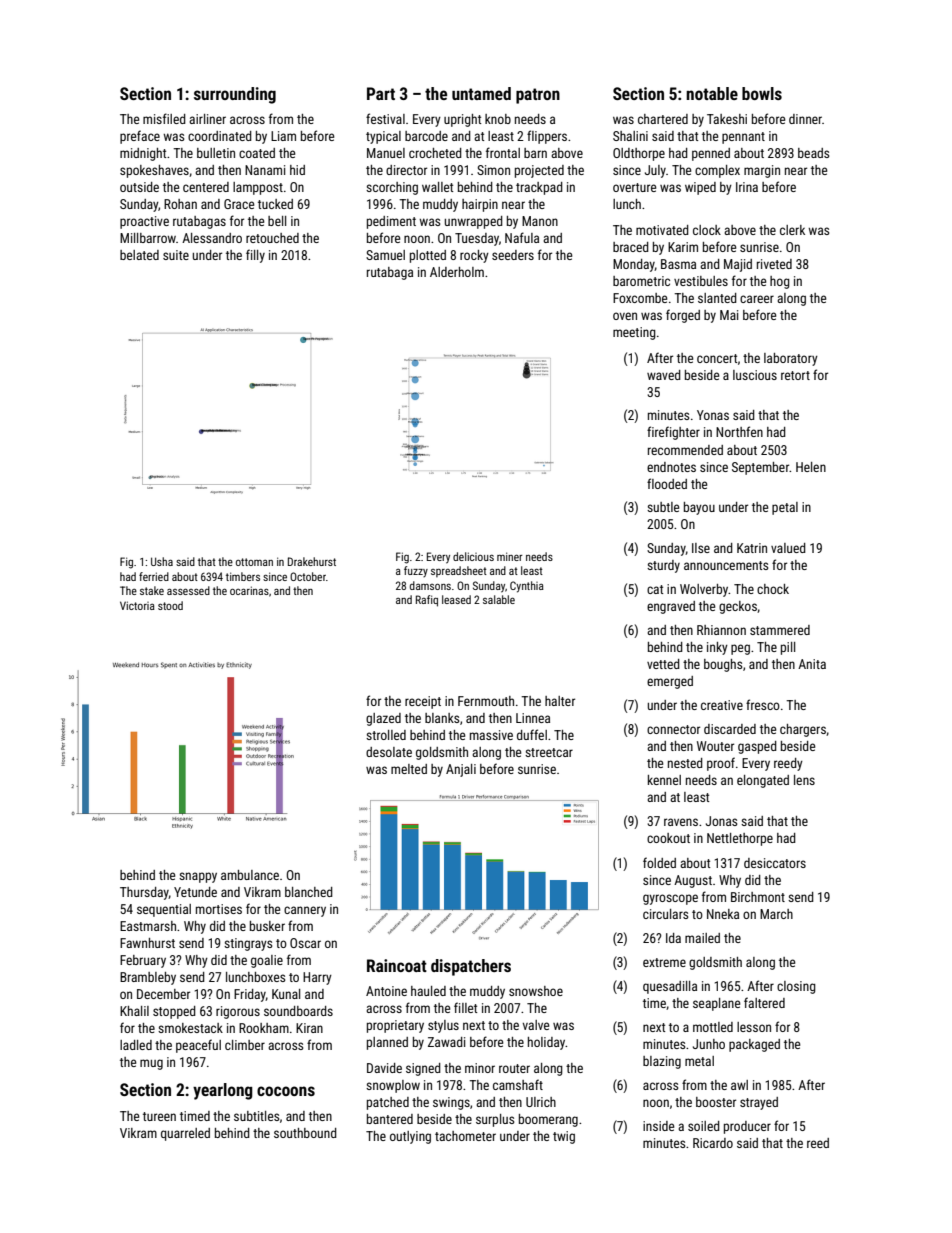 The height and width of the screenshot is (1233, 952). Describe the element at coordinates (803, 730) in the screenshot. I see `chargers` at that location.
